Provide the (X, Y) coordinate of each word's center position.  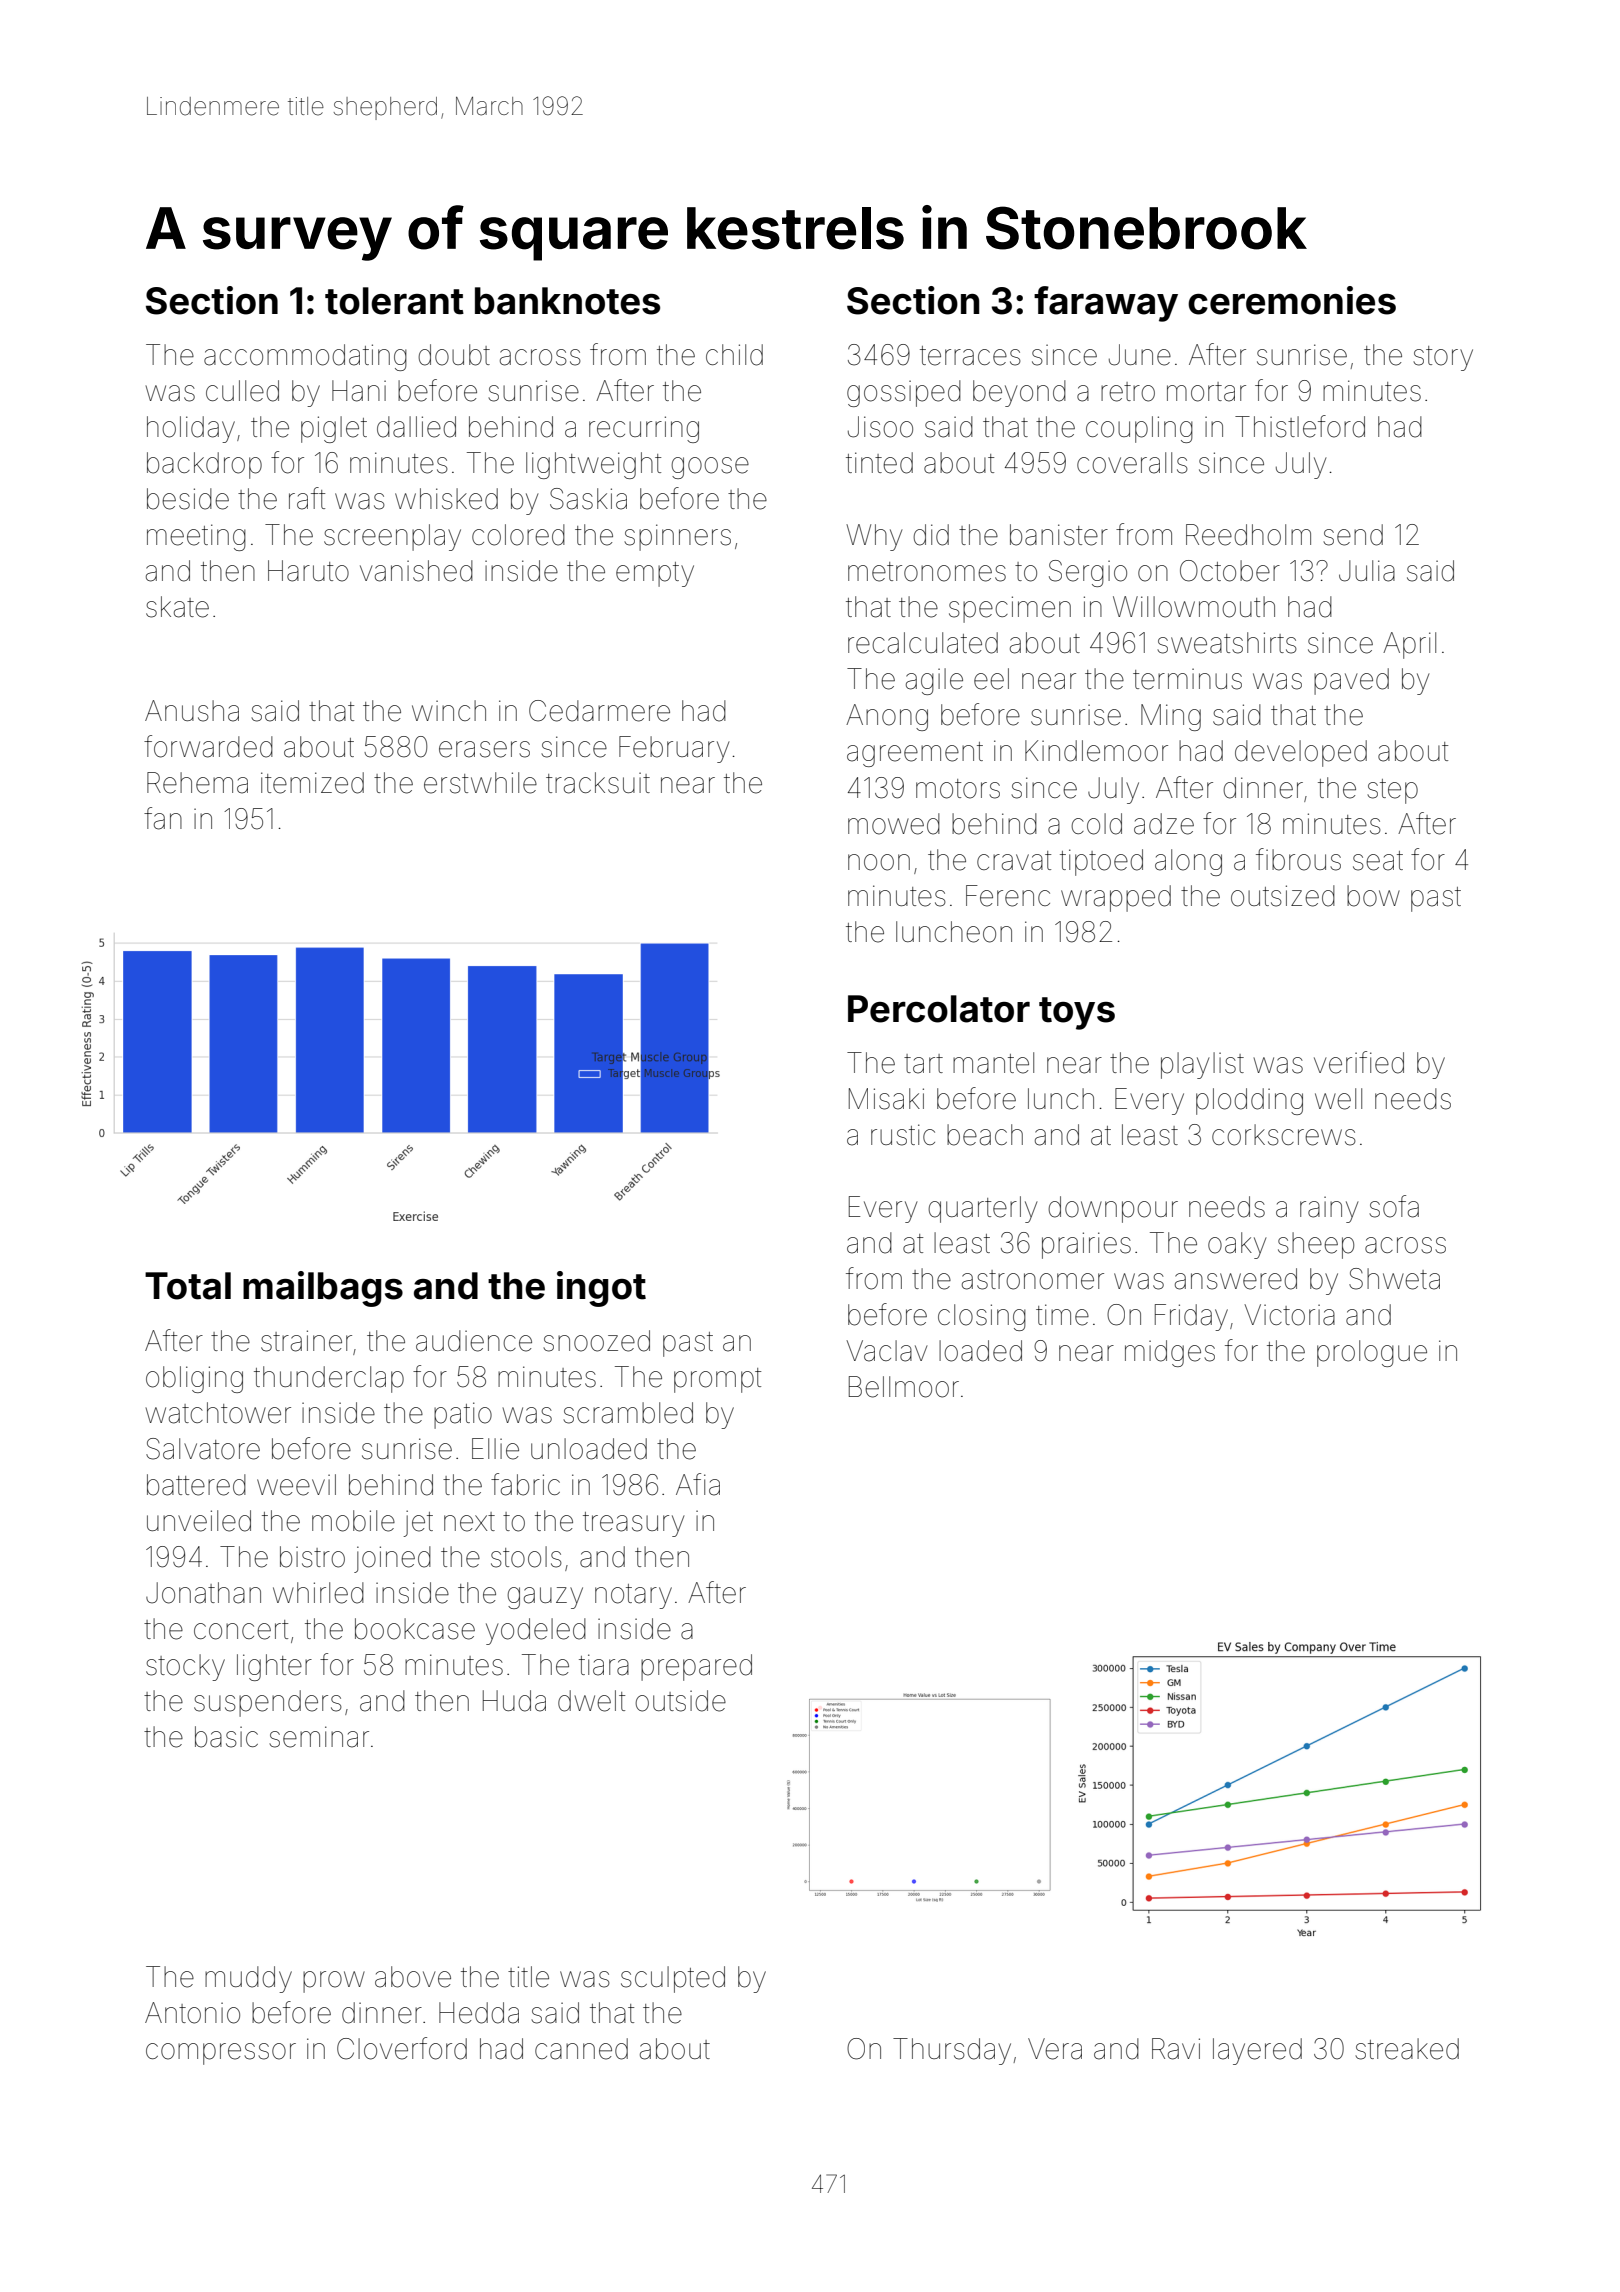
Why (874, 537)
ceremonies (1292, 300)
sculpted (673, 1979)
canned (581, 2049)
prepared (696, 1667)
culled (242, 391)
